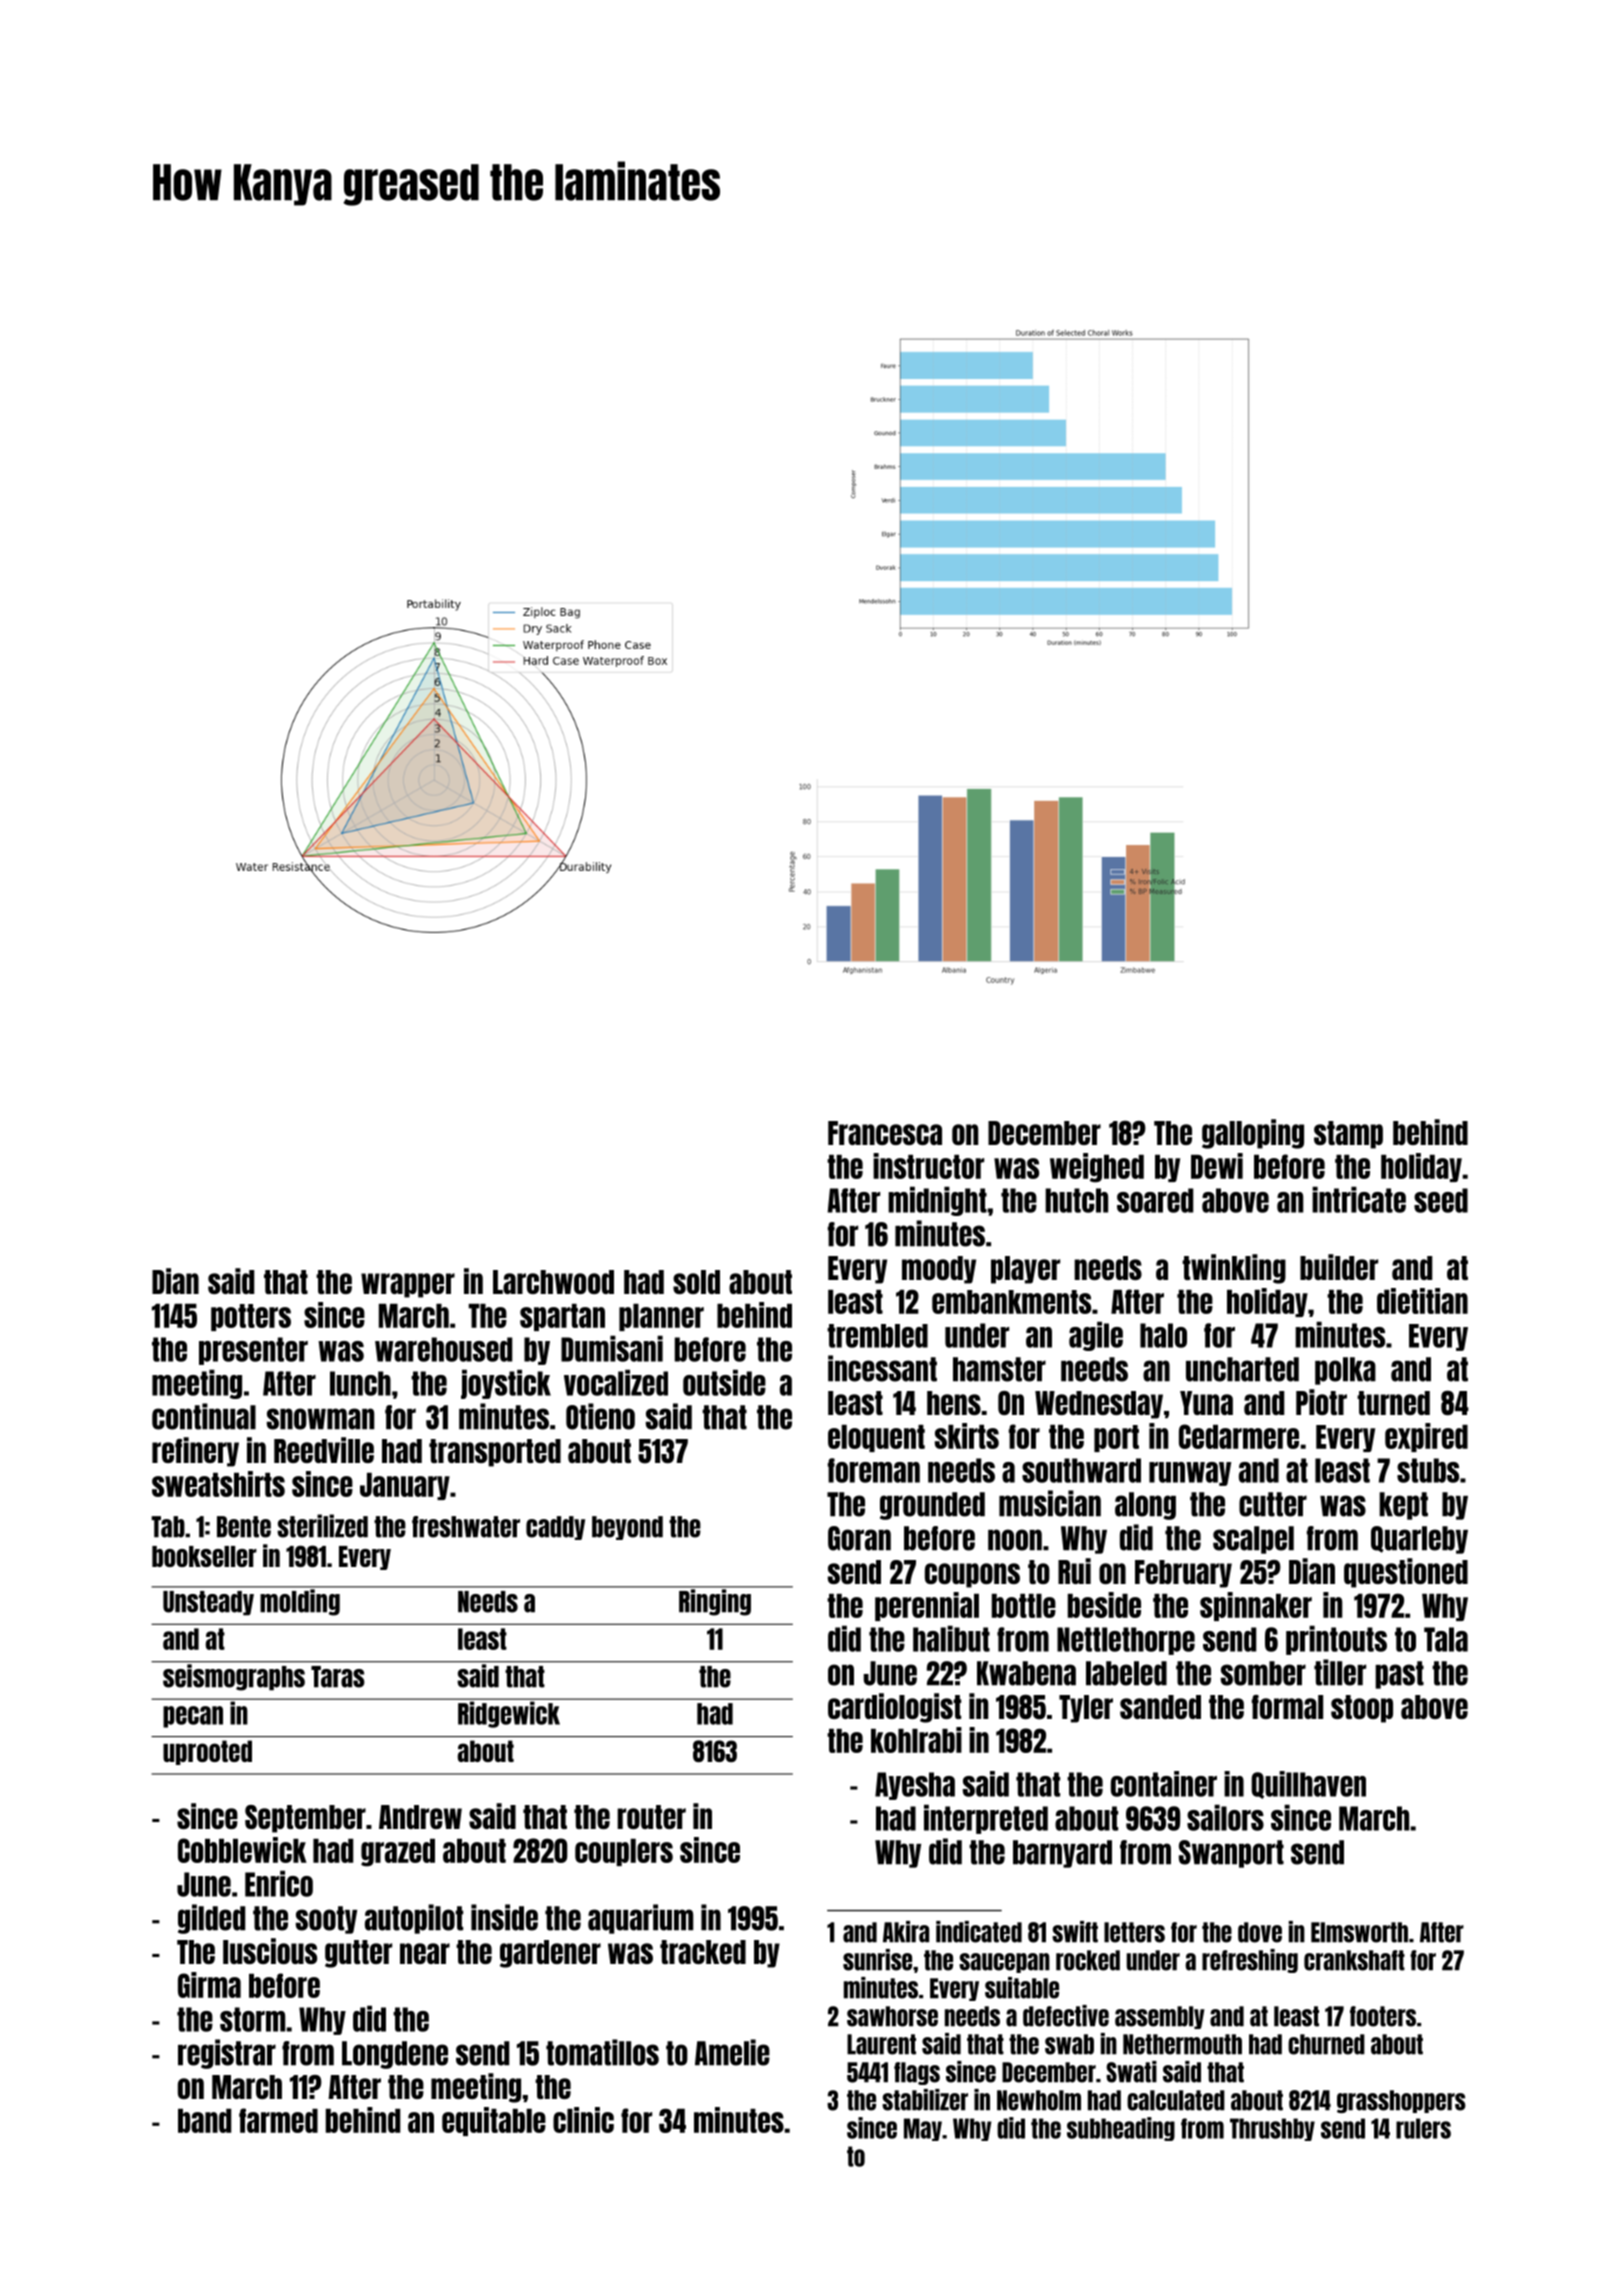 This screenshot has height=2292, width=1620. I want to click on galloping, so click(1253, 1134).
